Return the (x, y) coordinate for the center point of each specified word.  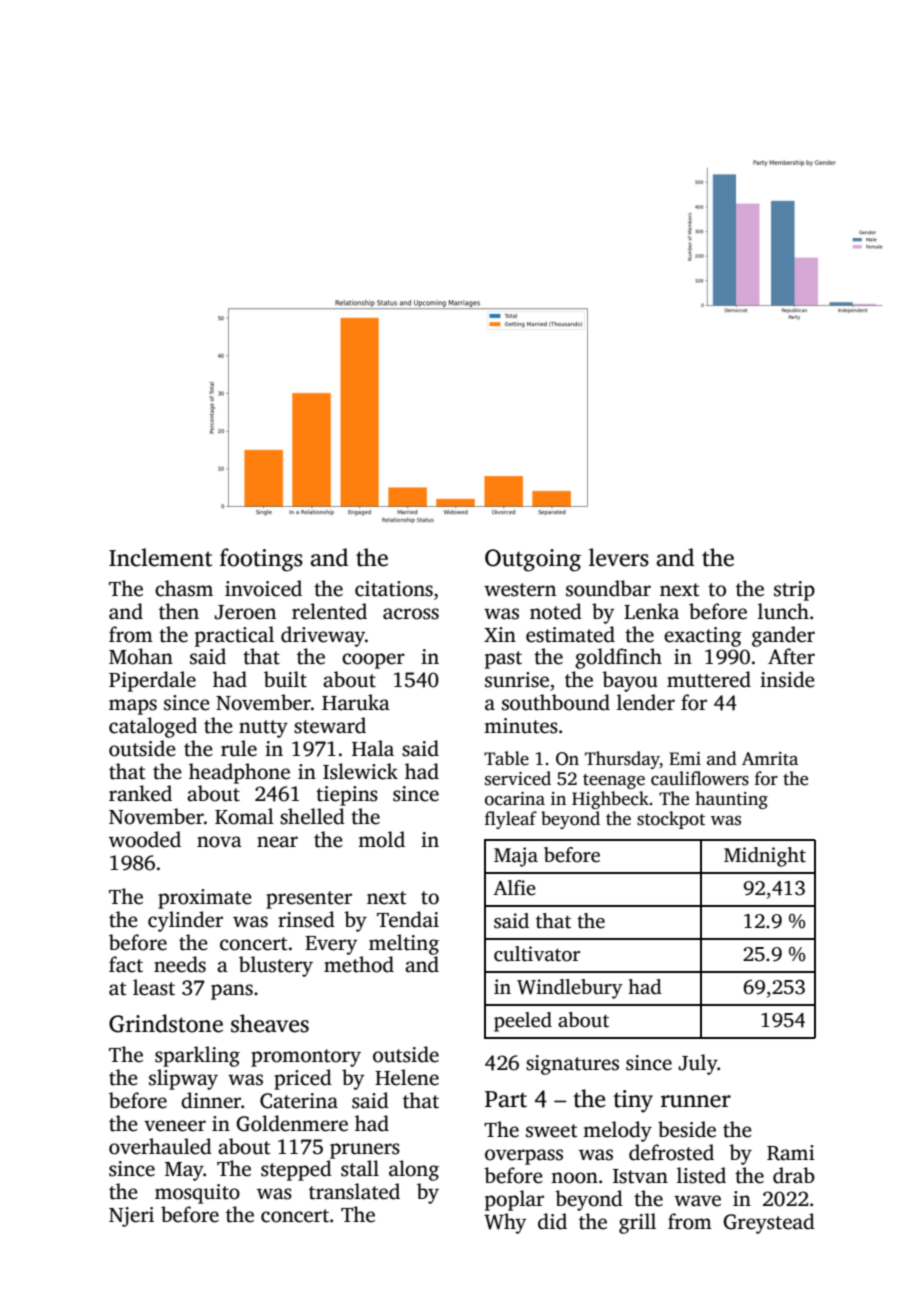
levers (619, 557)
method (359, 964)
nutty (263, 729)
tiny (633, 1101)
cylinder (185, 921)
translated (354, 1191)
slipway (183, 1079)
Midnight (765, 857)
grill (637, 1223)
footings (261, 560)
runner (696, 1101)
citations (394, 589)
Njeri (131, 1217)
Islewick (360, 771)
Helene (407, 1077)
